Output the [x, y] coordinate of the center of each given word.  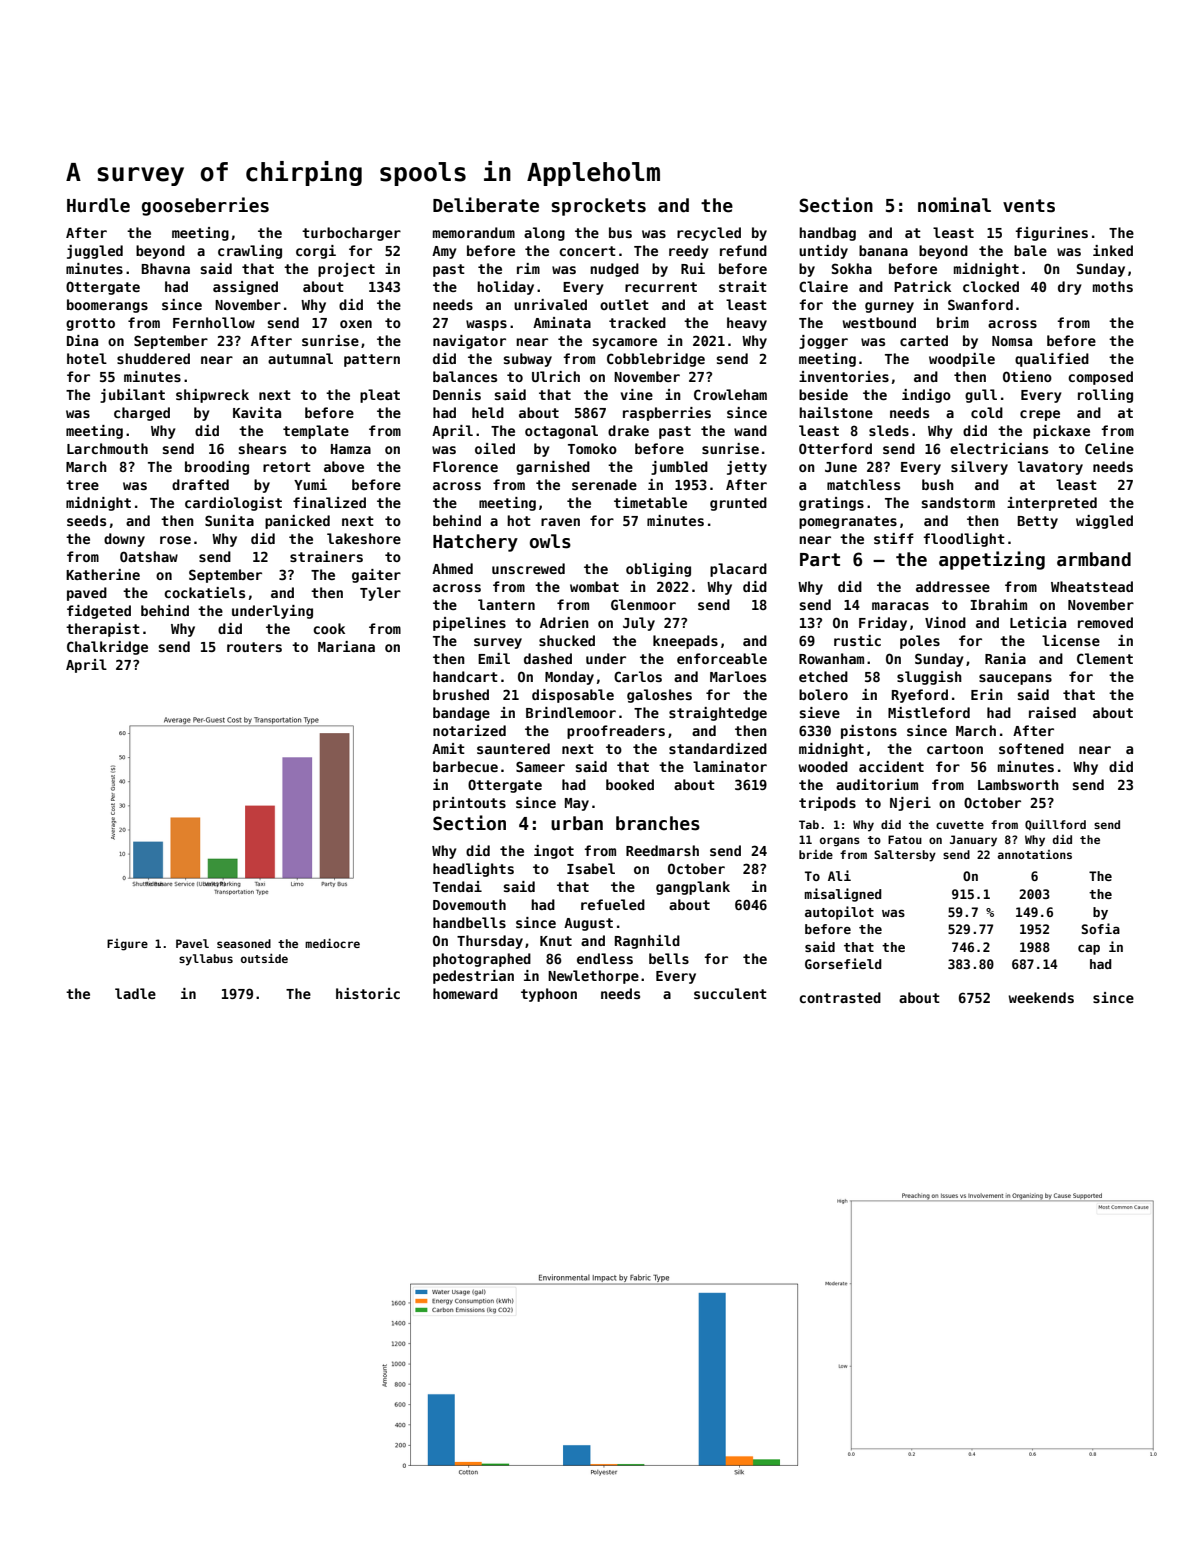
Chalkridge [107, 648]
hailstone [836, 412]
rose [175, 540]
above [344, 466]
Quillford [1055, 824]
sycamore [624, 343]
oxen [356, 324]
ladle [135, 993]
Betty [1037, 522]
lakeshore [364, 538]
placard [738, 570]
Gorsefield [843, 963]
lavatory [1050, 468]
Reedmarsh [662, 850]
